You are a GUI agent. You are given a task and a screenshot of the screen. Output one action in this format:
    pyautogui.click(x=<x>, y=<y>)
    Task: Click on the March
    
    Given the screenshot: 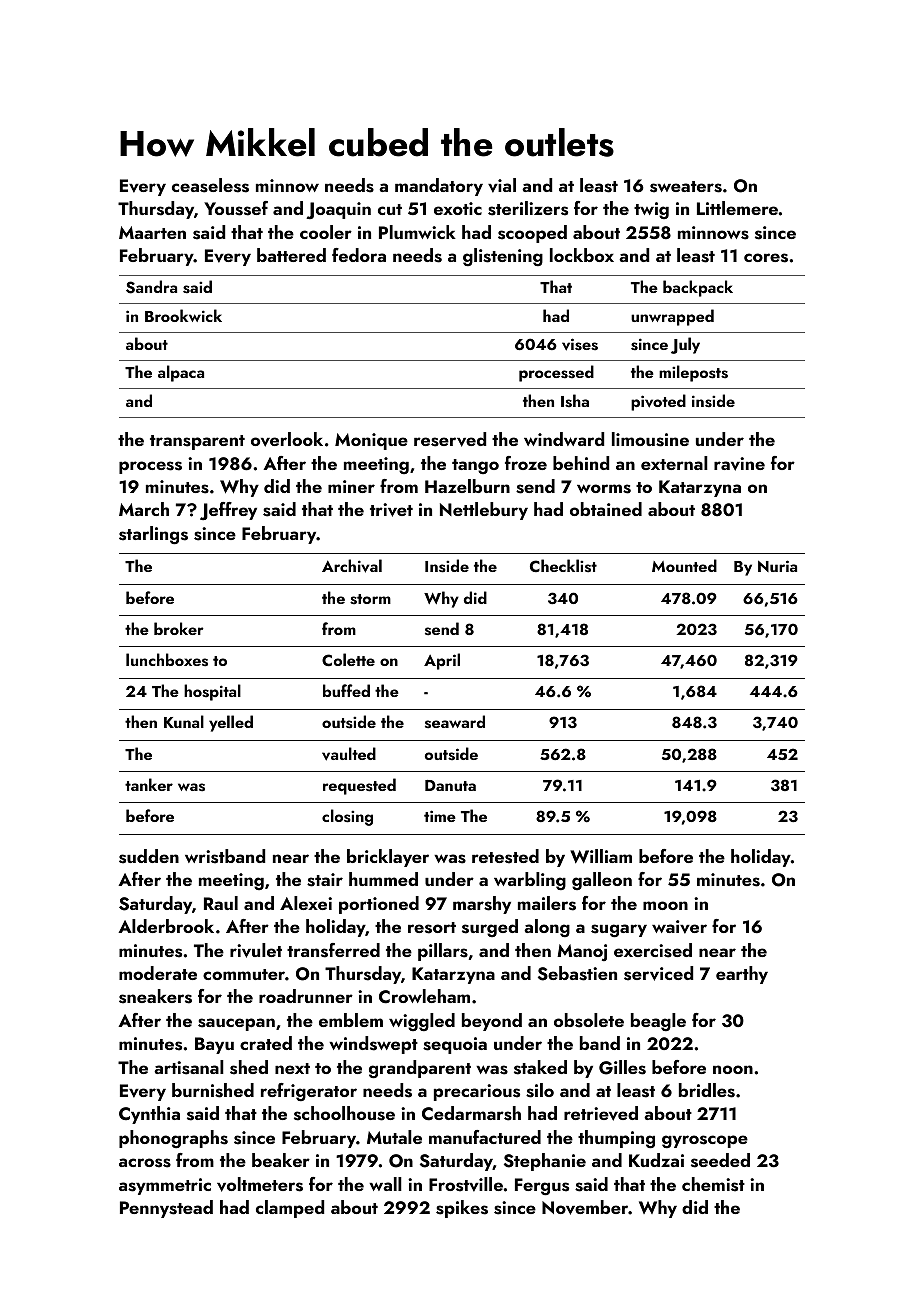 What is the action you would take?
    pyautogui.click(x=144, y=509)
